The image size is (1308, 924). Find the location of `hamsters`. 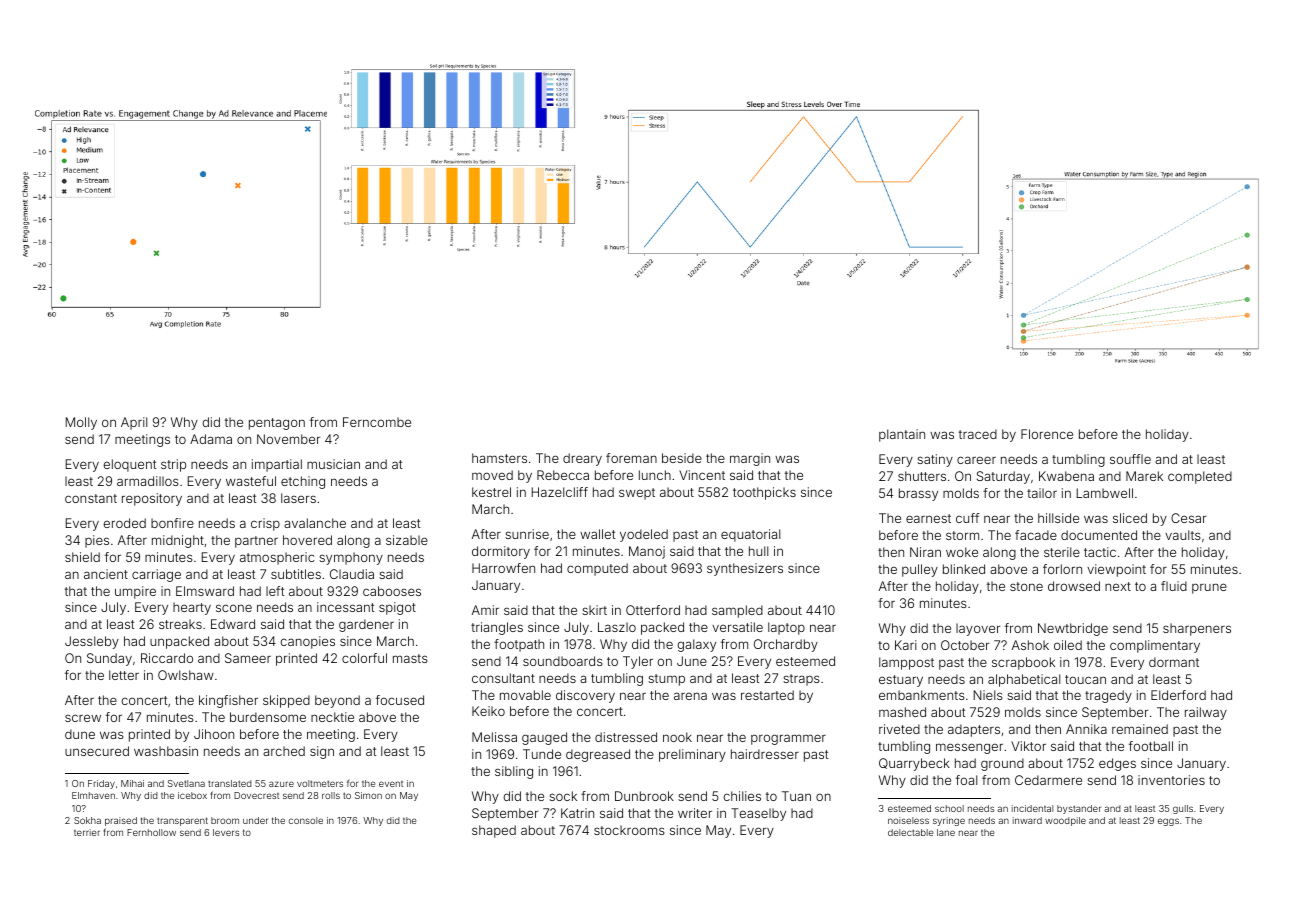

hamsters is located at coordinates (499, 458).
